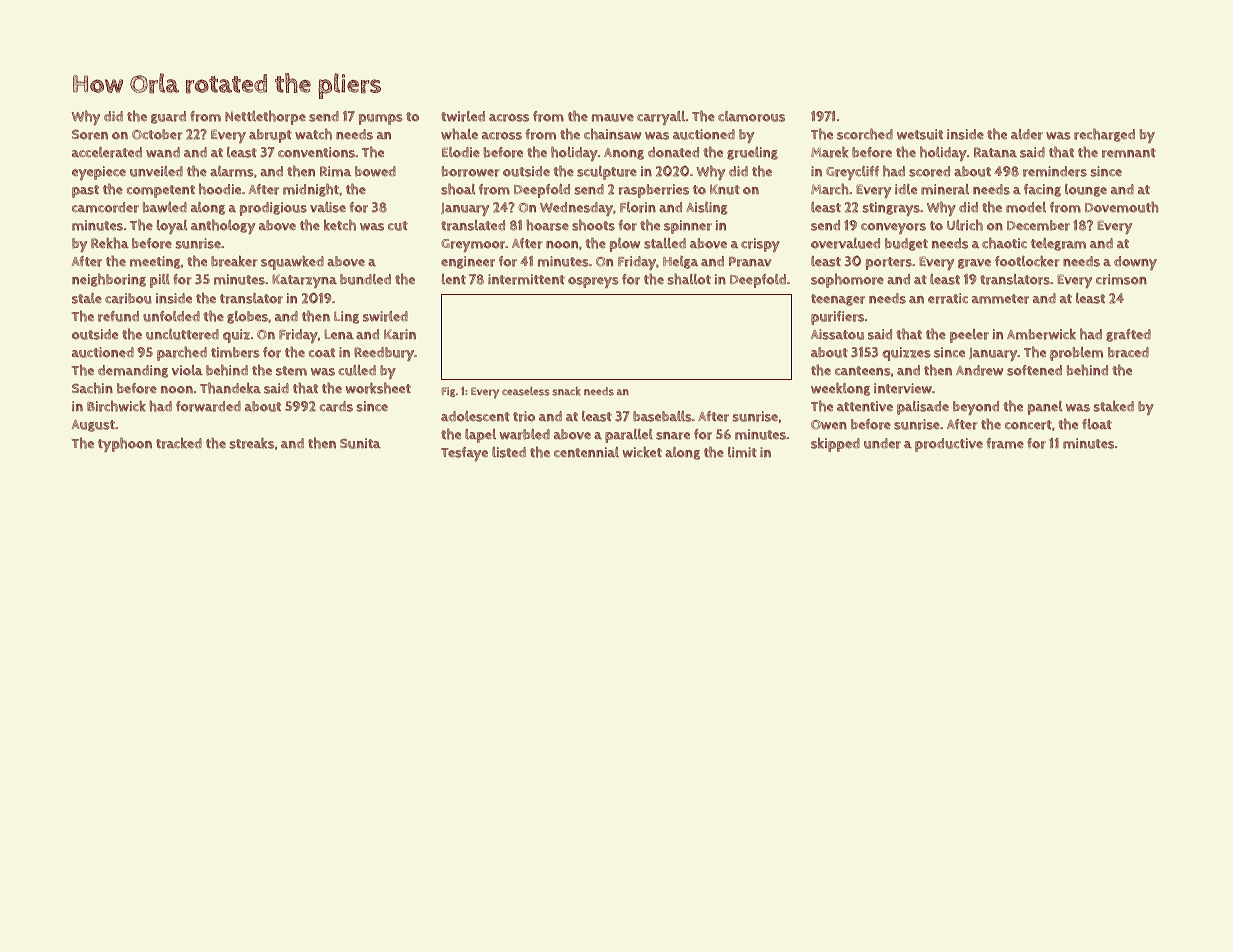 The width and height of the screenshot is (1233, 952). I want to click on shallot, so click(689, 279).
